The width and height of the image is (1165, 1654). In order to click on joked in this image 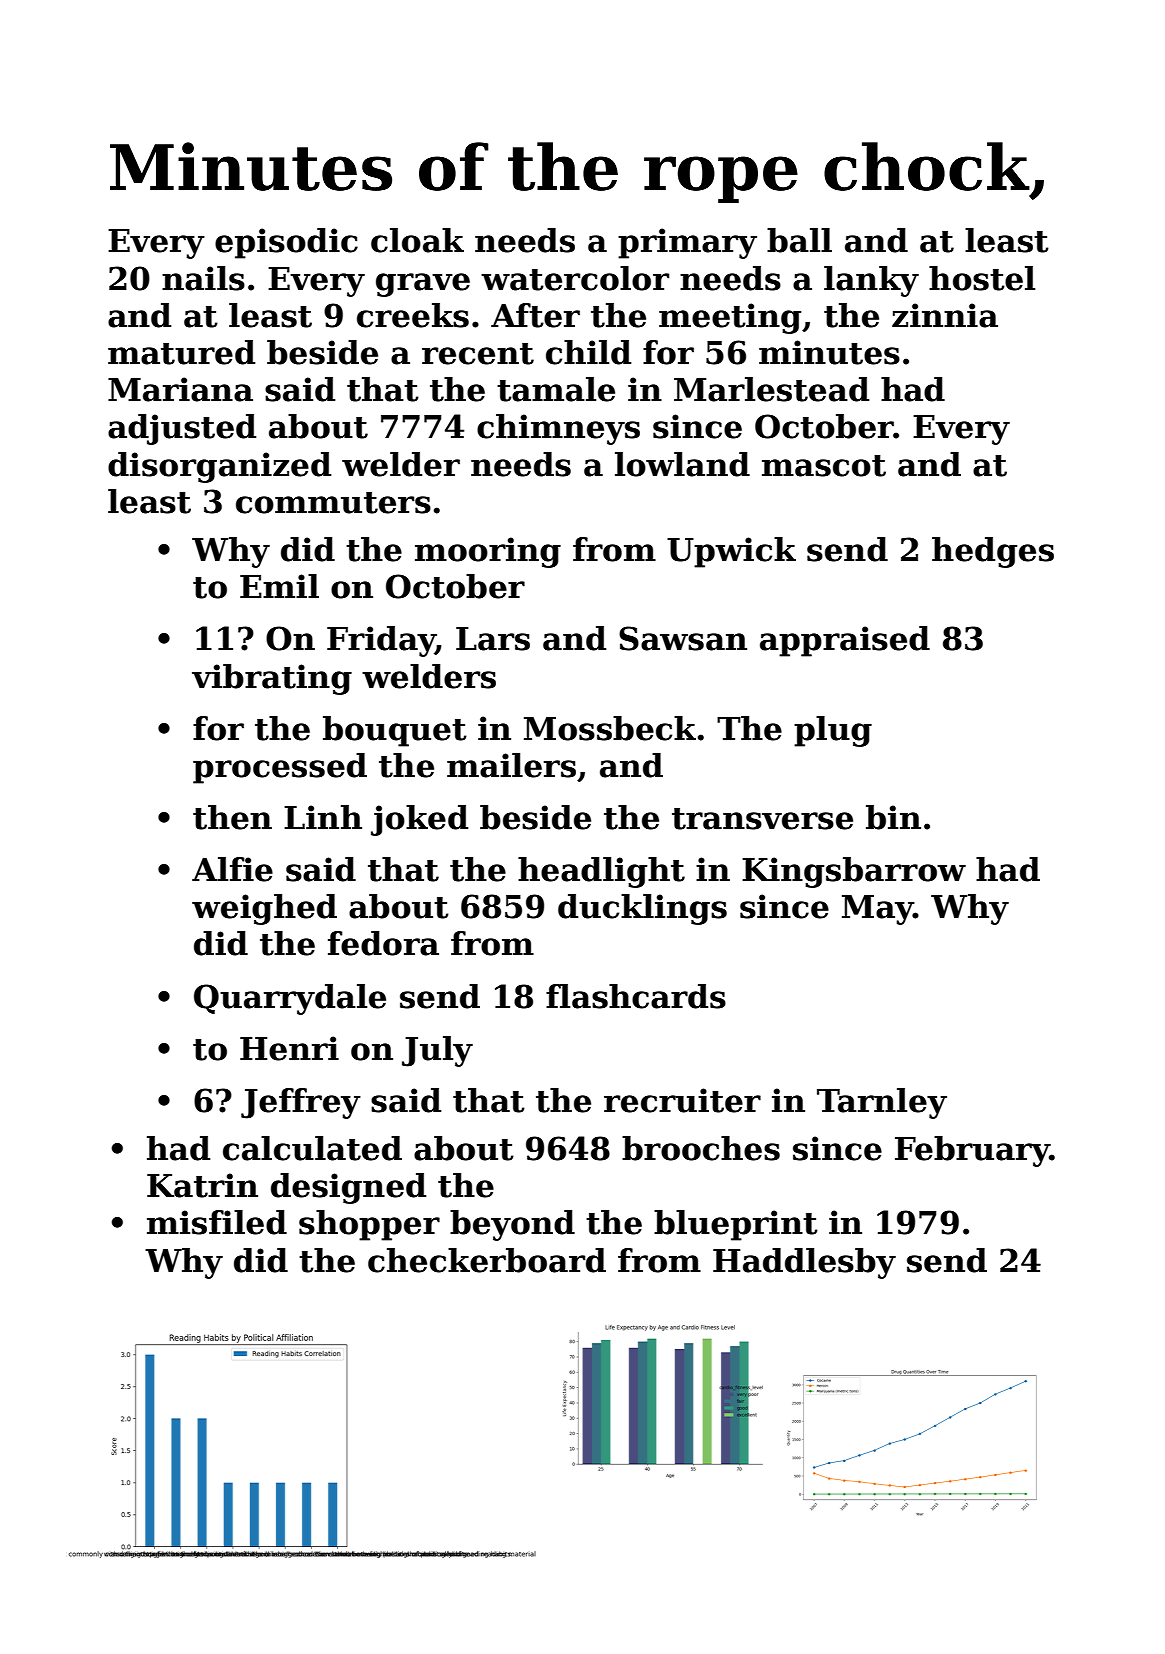, I will do `click(419, 820)`.
